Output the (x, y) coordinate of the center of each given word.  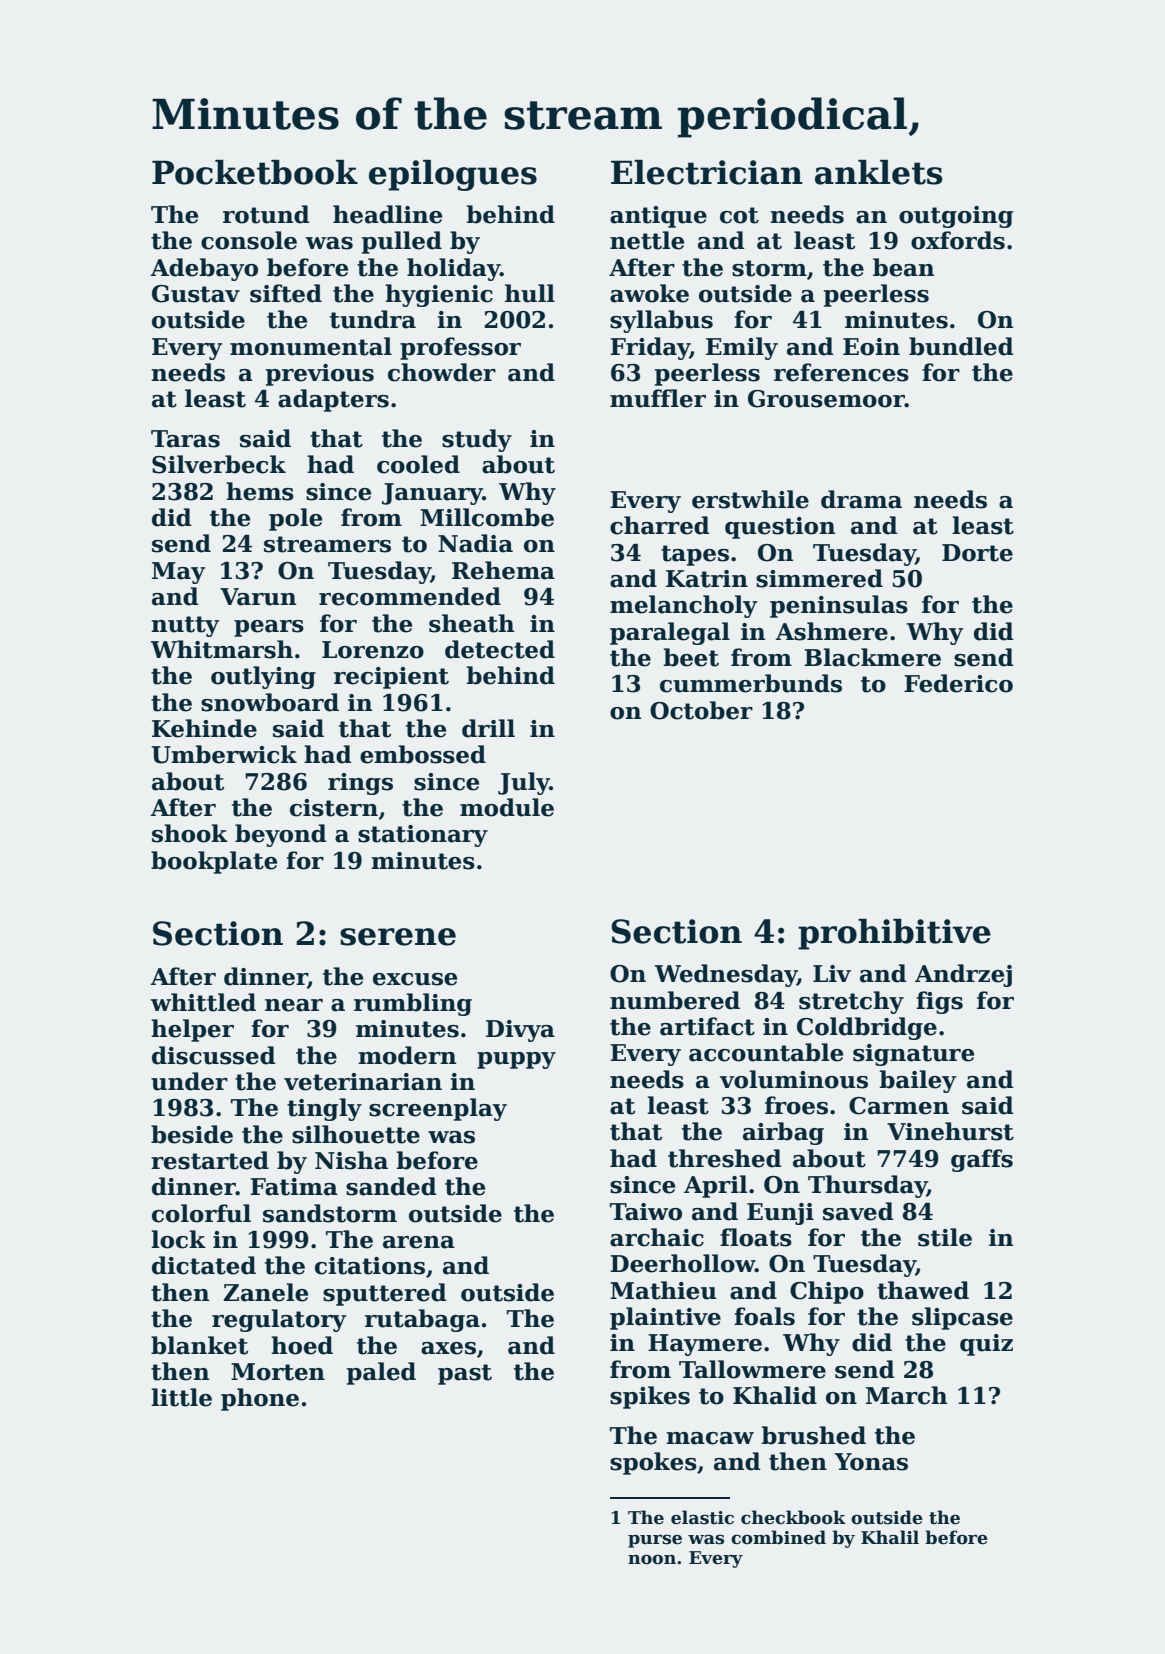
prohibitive (894, 934)
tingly (324, 1109)
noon (652, 1559)
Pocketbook (255, 172)
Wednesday (726, 975)
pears (269, 628)
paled (381, 1373)
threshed (725, 1158)
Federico (958, 683)
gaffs (982, 1160)
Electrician (707, 172)
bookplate (214, 862)
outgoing (956, 217)
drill (488, 728)
